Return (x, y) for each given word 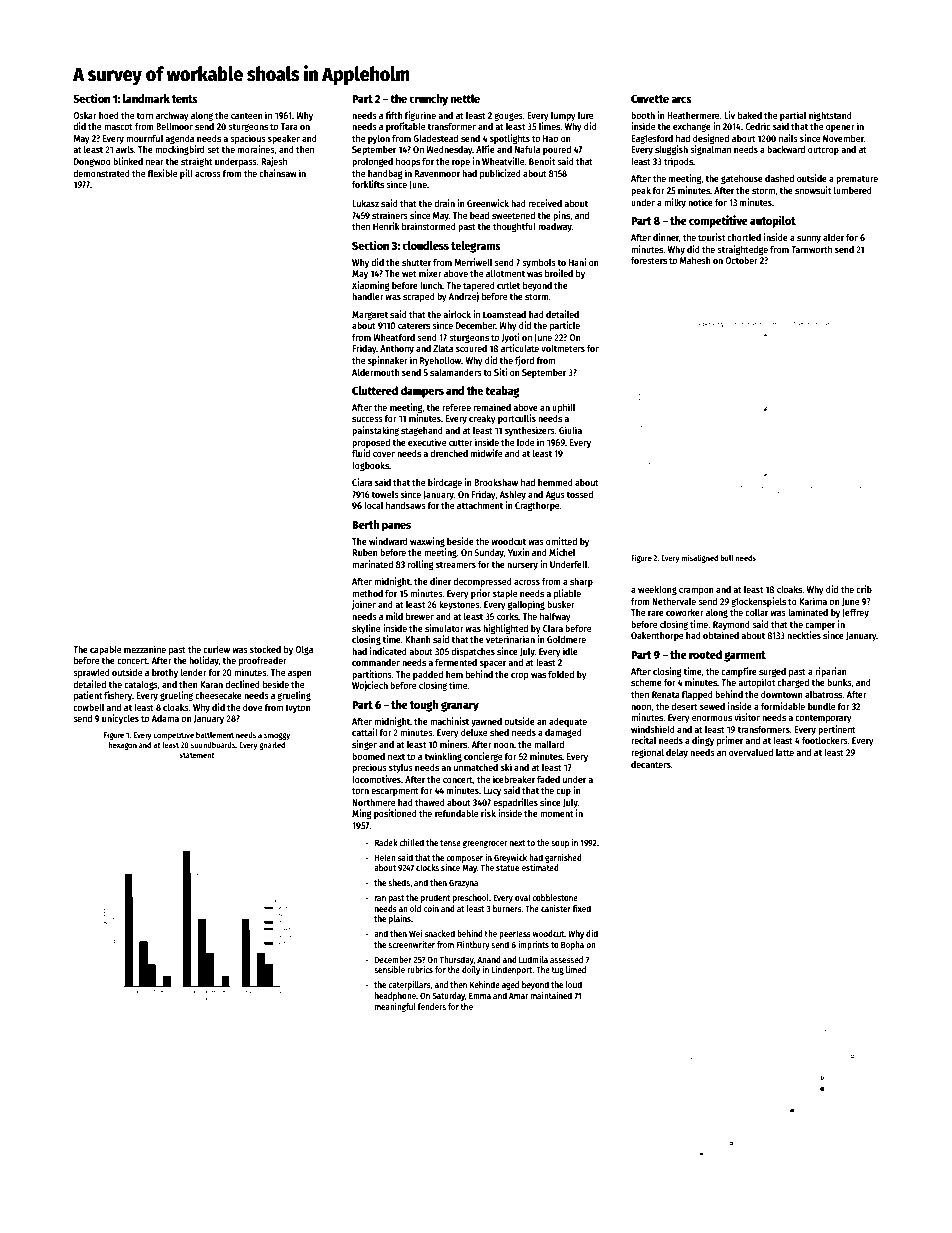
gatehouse (742, 179)
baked (750, 115)
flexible (162, 173)
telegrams (476, 247)
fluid (361, 453)
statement (197, 755)
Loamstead (504, 314)
